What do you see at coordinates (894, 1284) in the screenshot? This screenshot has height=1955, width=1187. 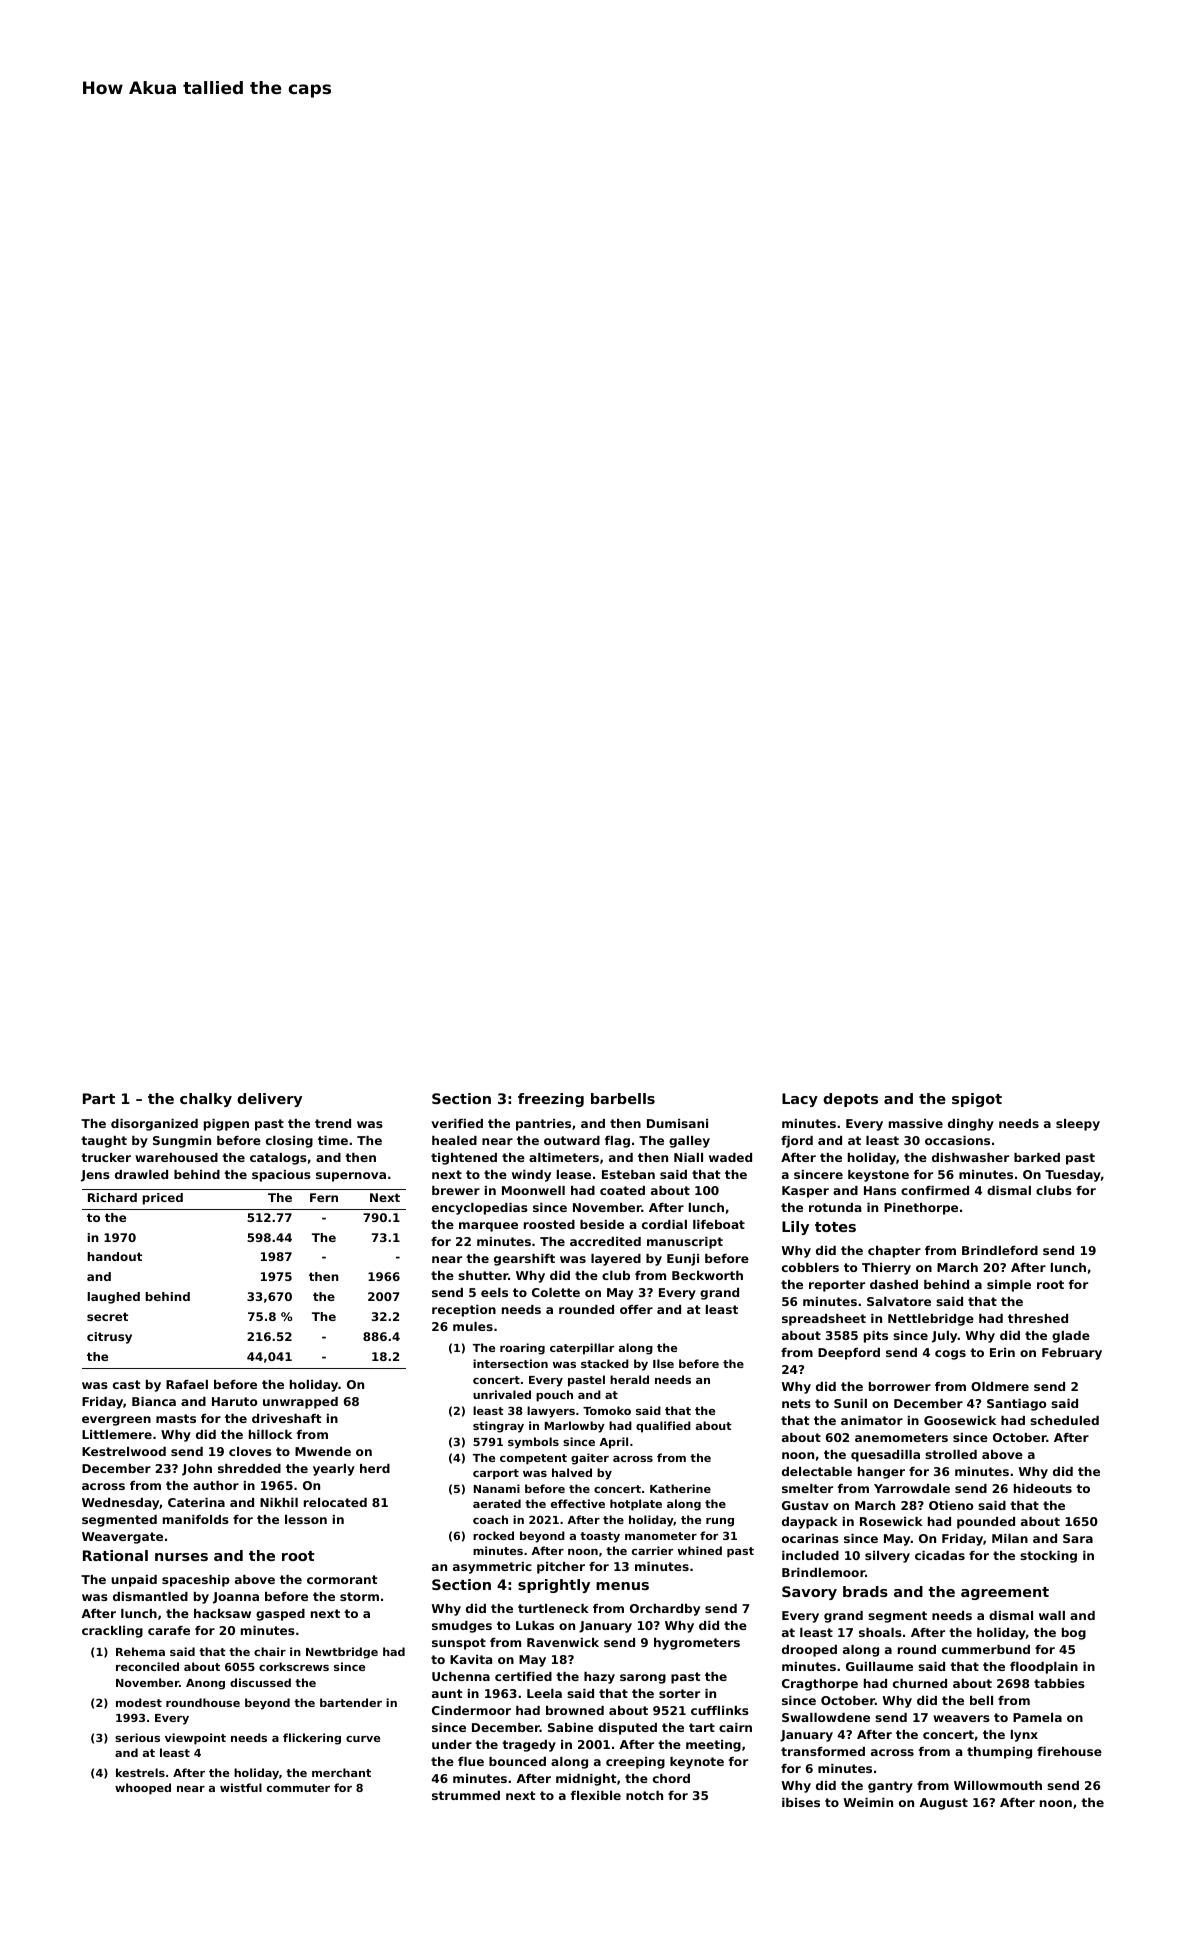 I see `dashed` at bounding box center [894, 1284].
